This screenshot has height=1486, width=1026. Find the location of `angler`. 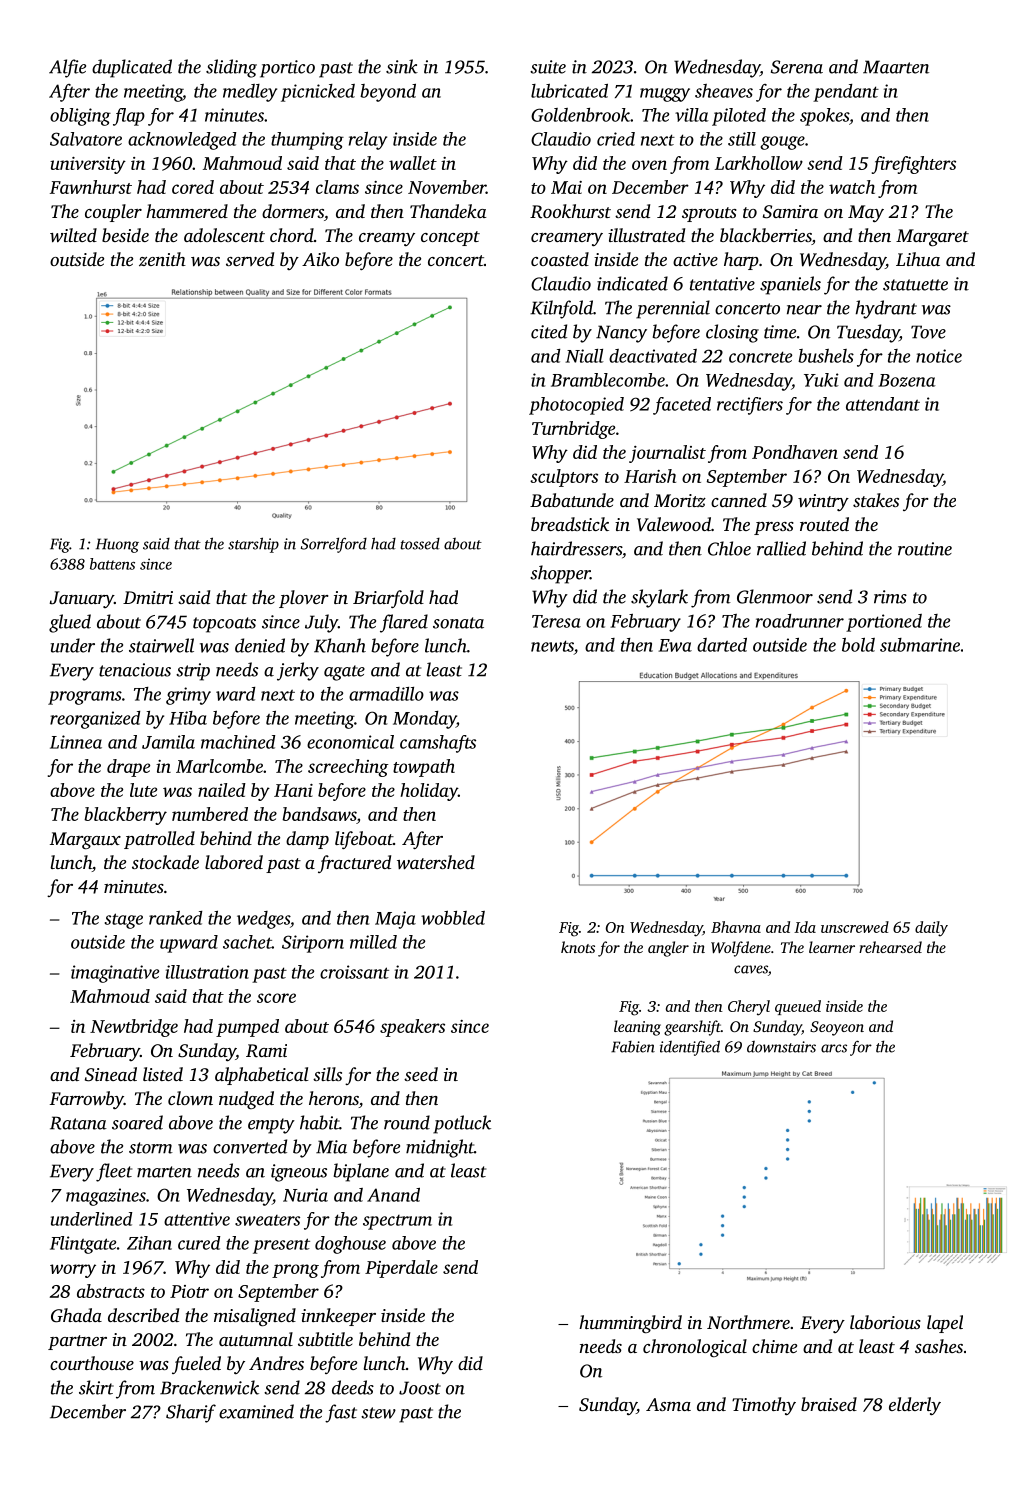

angler is located at coordinates (668, 949).
